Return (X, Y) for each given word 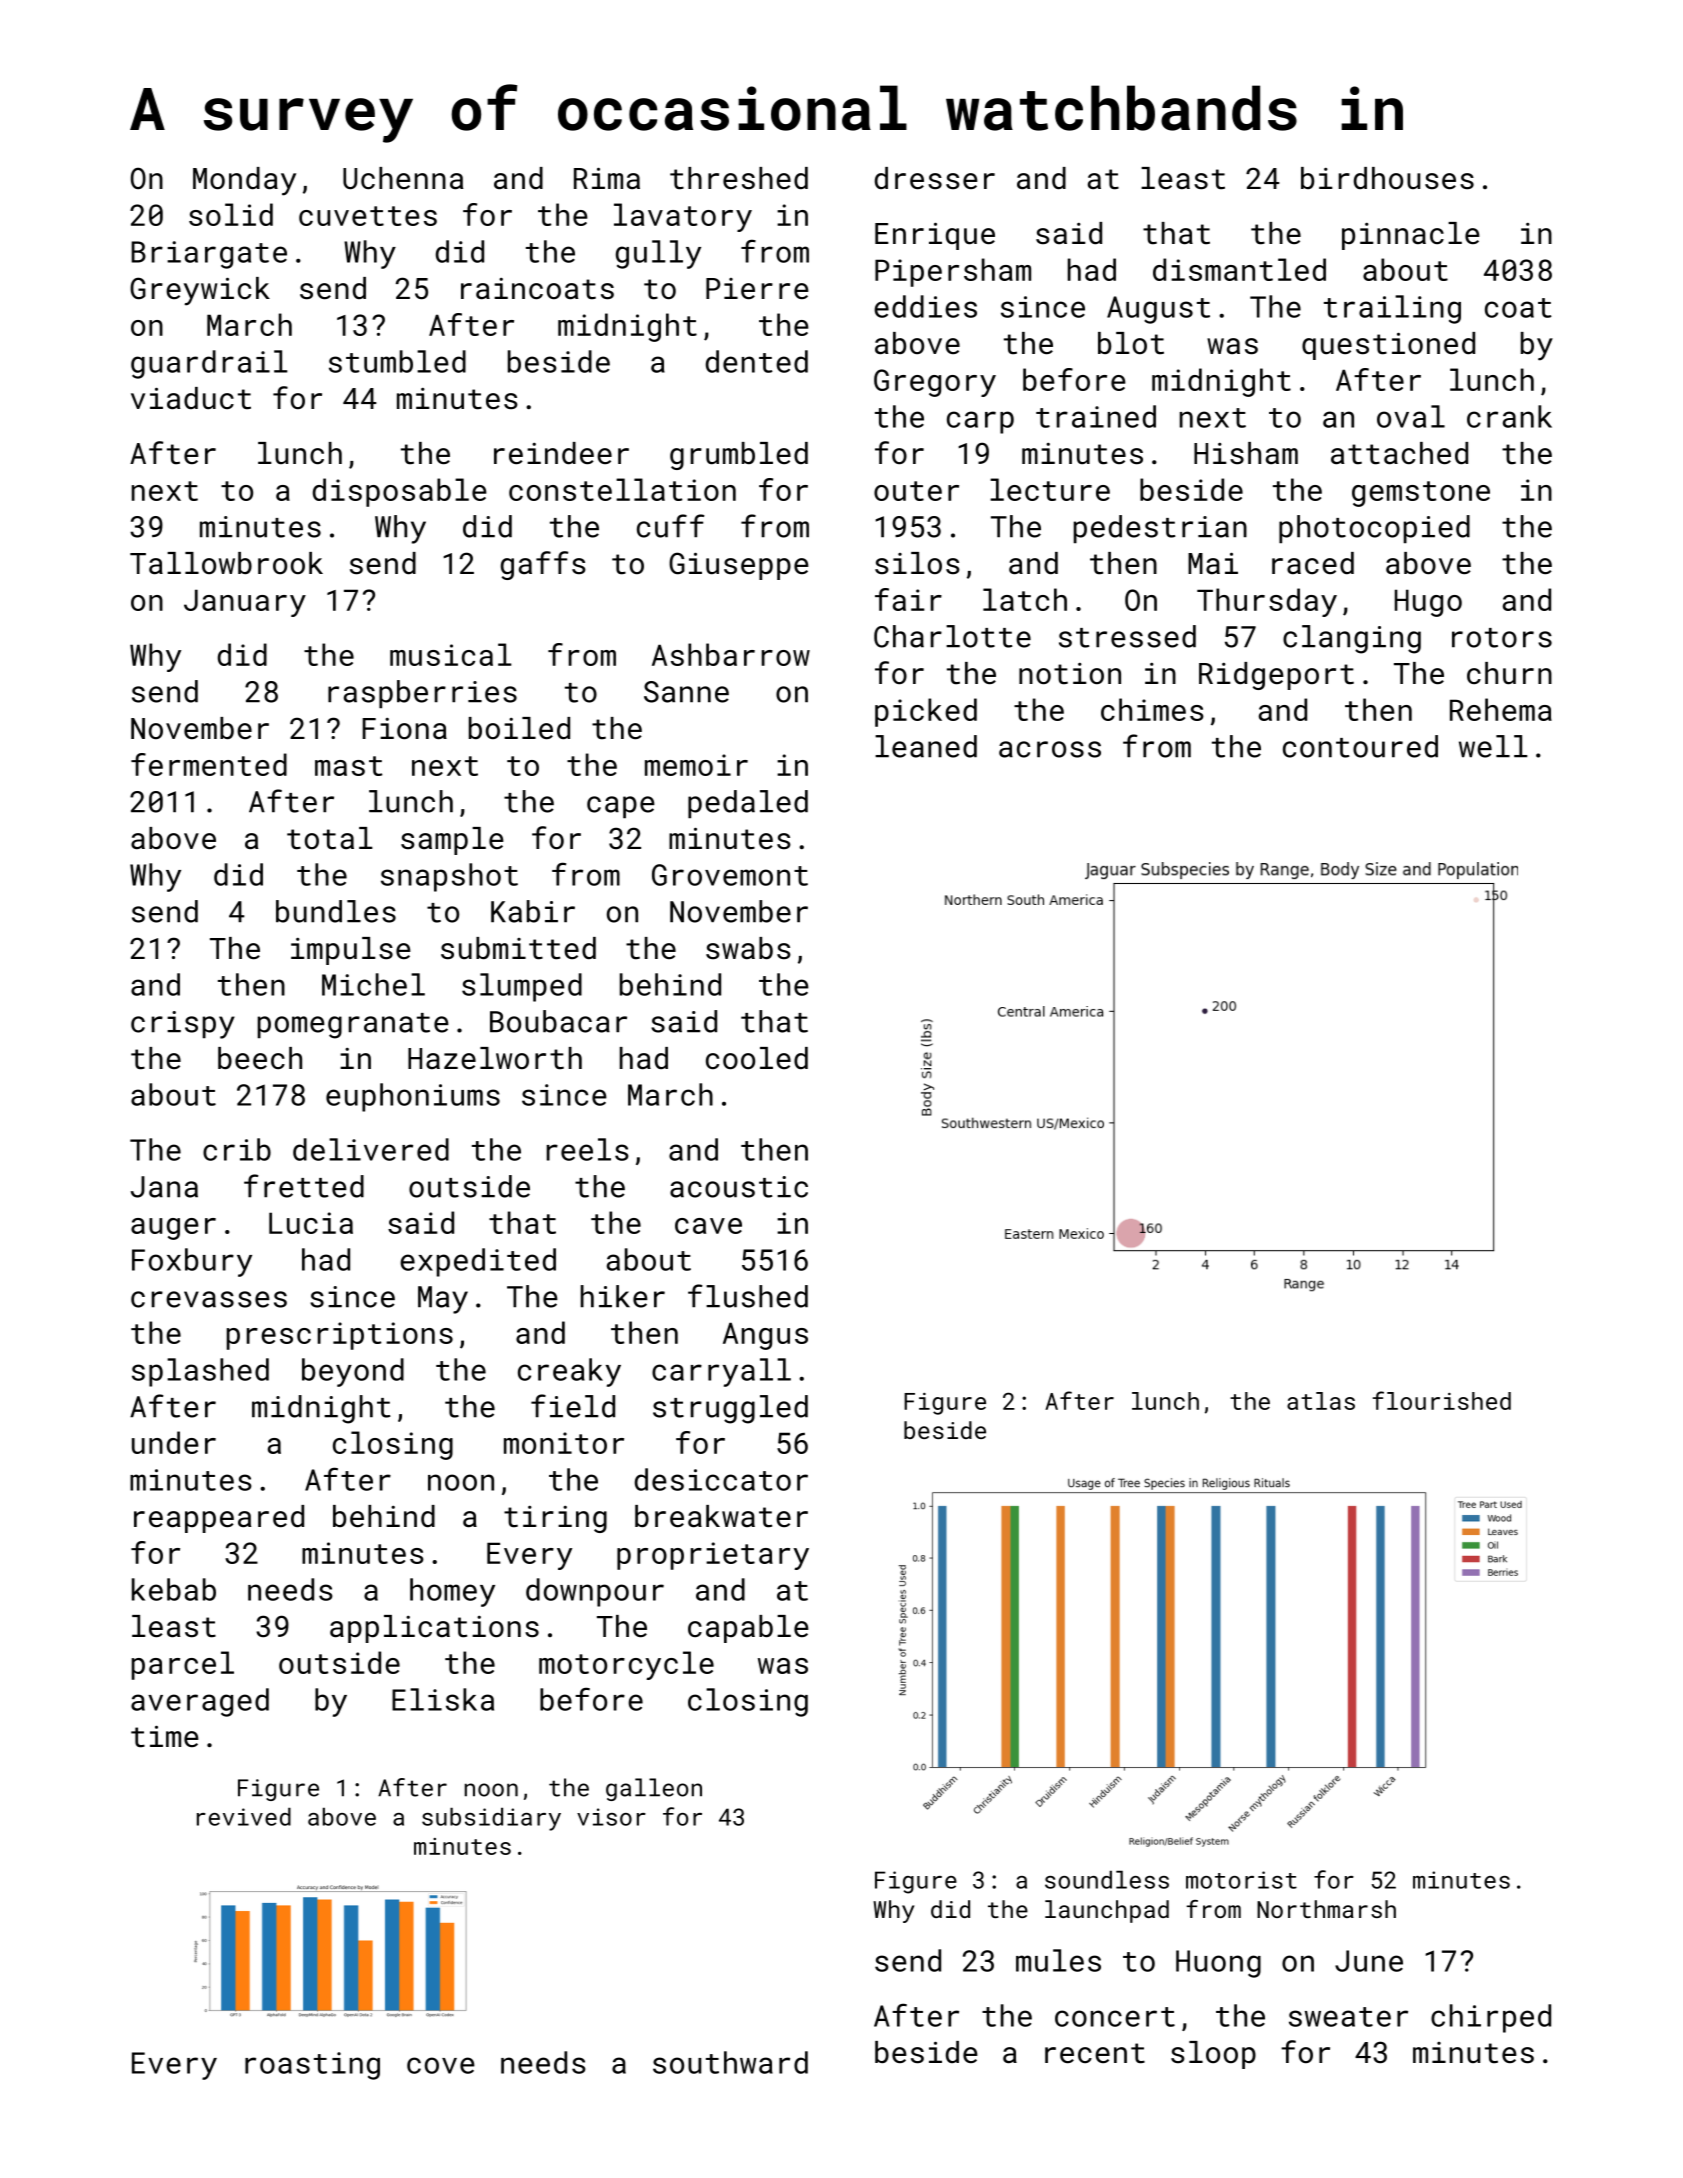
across (1050, 749)
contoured (1360, 746)
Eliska (443, 1699)
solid (231, 214)
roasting (312, 2066)
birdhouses (1387, 178)
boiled (519, 728)
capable (748, 1629)
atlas (1321, 1401)
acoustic (739, 1187)
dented (757, 361)
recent (1095, 2053)
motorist (1241, 1880)
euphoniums (413, 1097)
